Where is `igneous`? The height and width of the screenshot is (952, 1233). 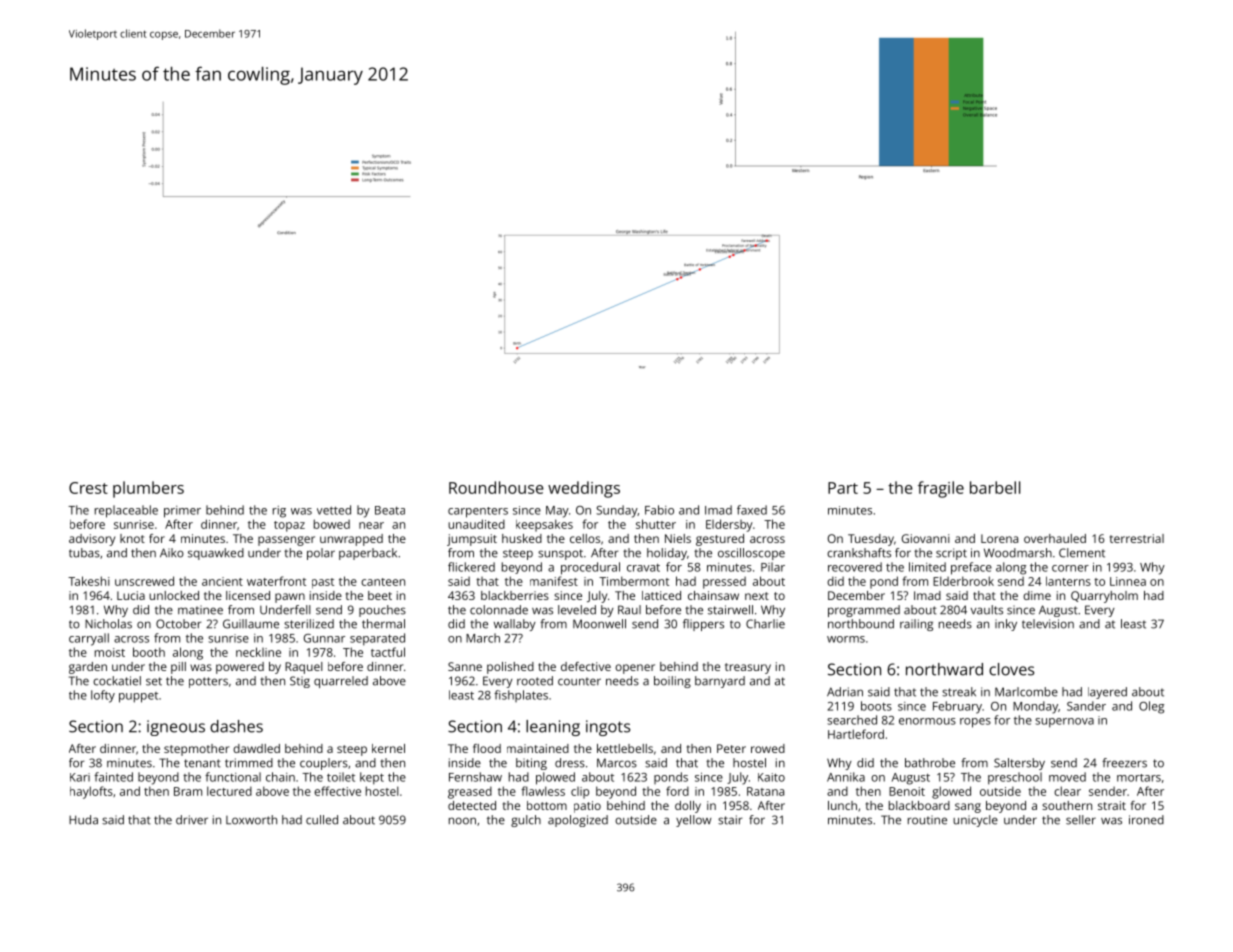
igneous is located at coordinates (176, 728).
